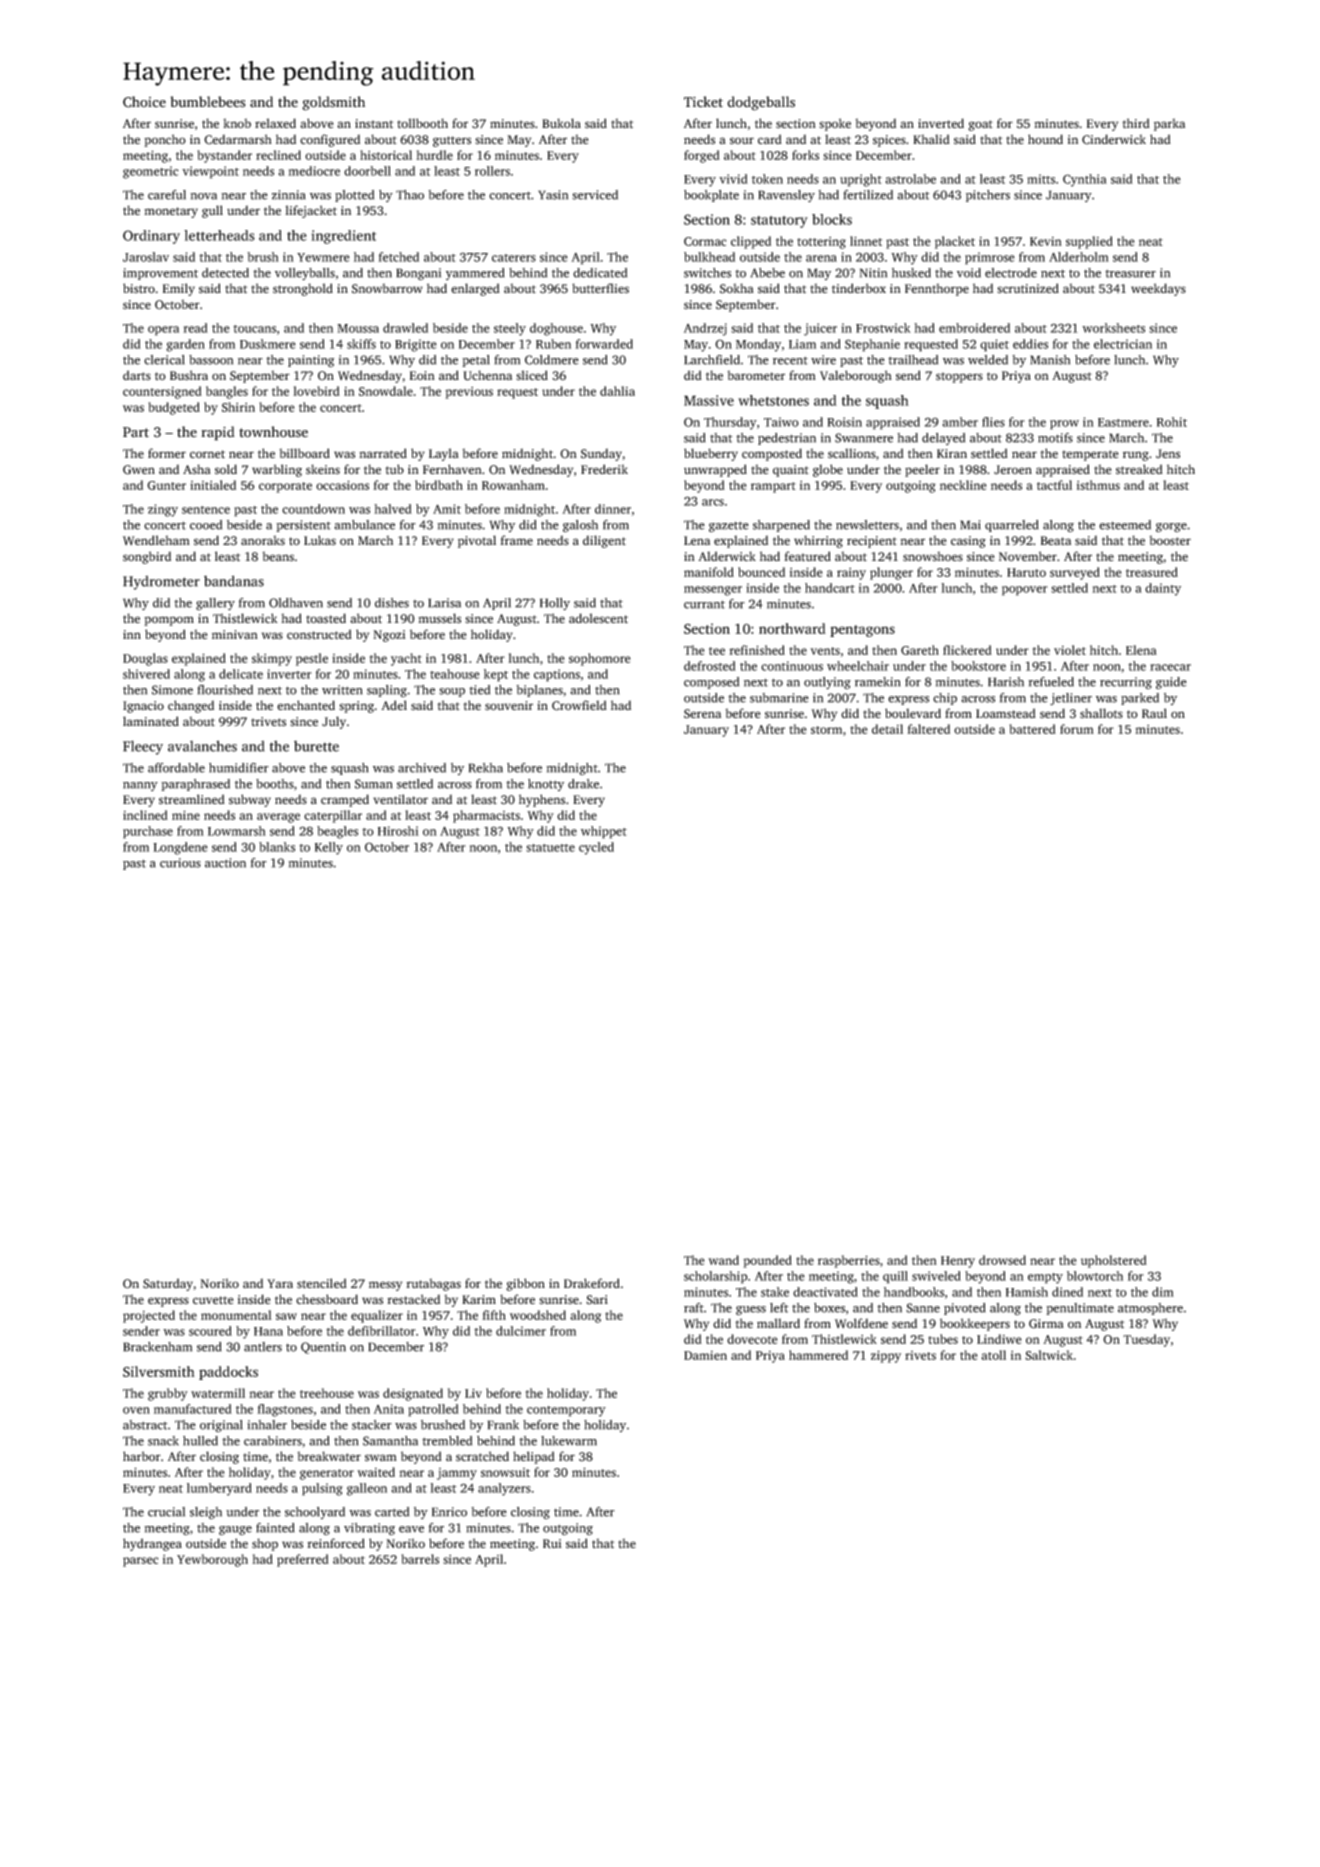 Image resolution: width=1320 pixels, height=1867 pixels. Describe the element at coordinates (911, 179) in the image. I see `astrolabe` at that location.
